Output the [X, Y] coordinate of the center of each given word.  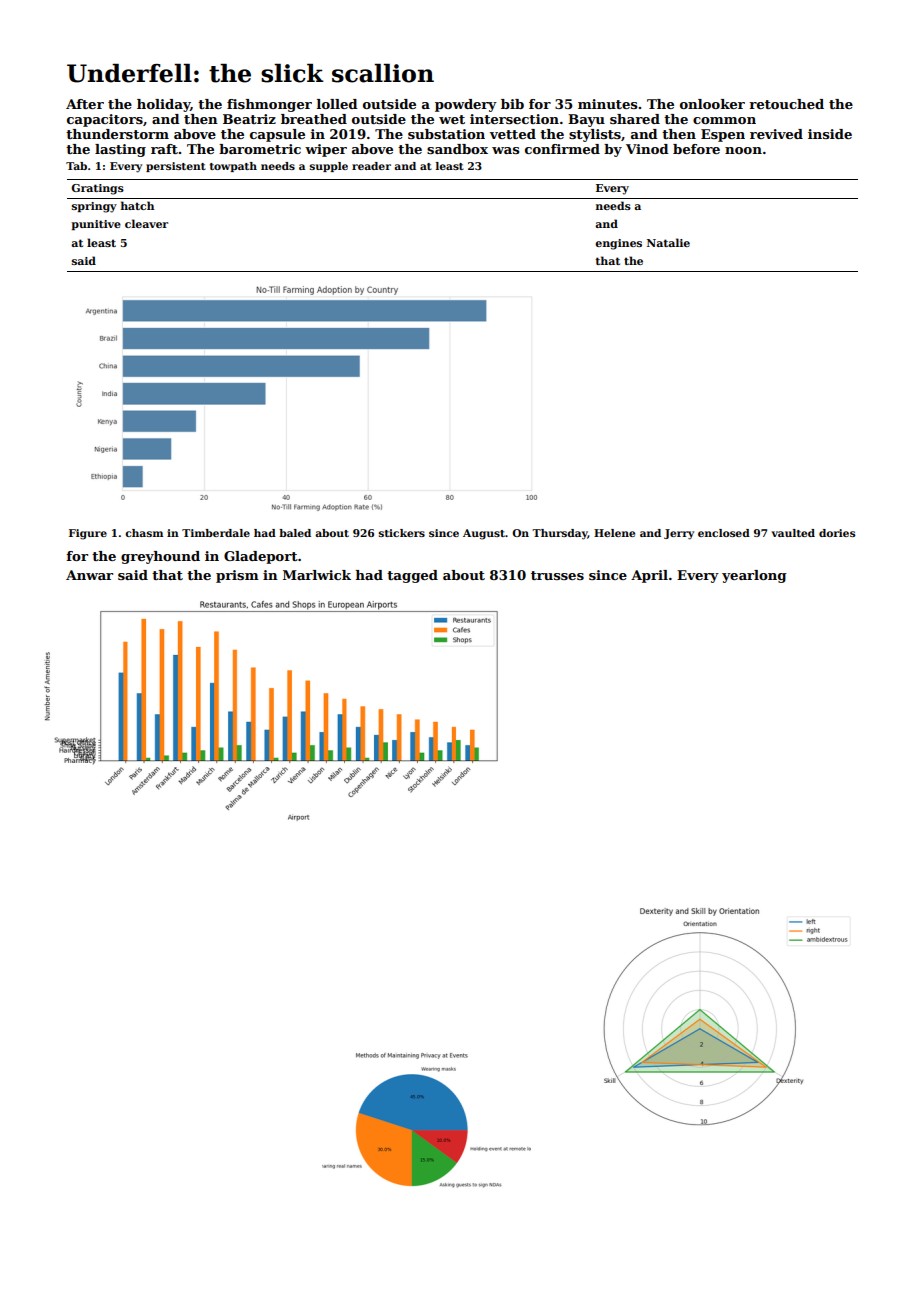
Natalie [668, 242]
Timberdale [216, 533]
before [696, 149]
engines [618, 244]
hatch [137, 205]
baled [295, 533]
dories [837, 533]
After [85, 104]
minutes [607, 104]
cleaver [146, 223]
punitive [96, 225]
